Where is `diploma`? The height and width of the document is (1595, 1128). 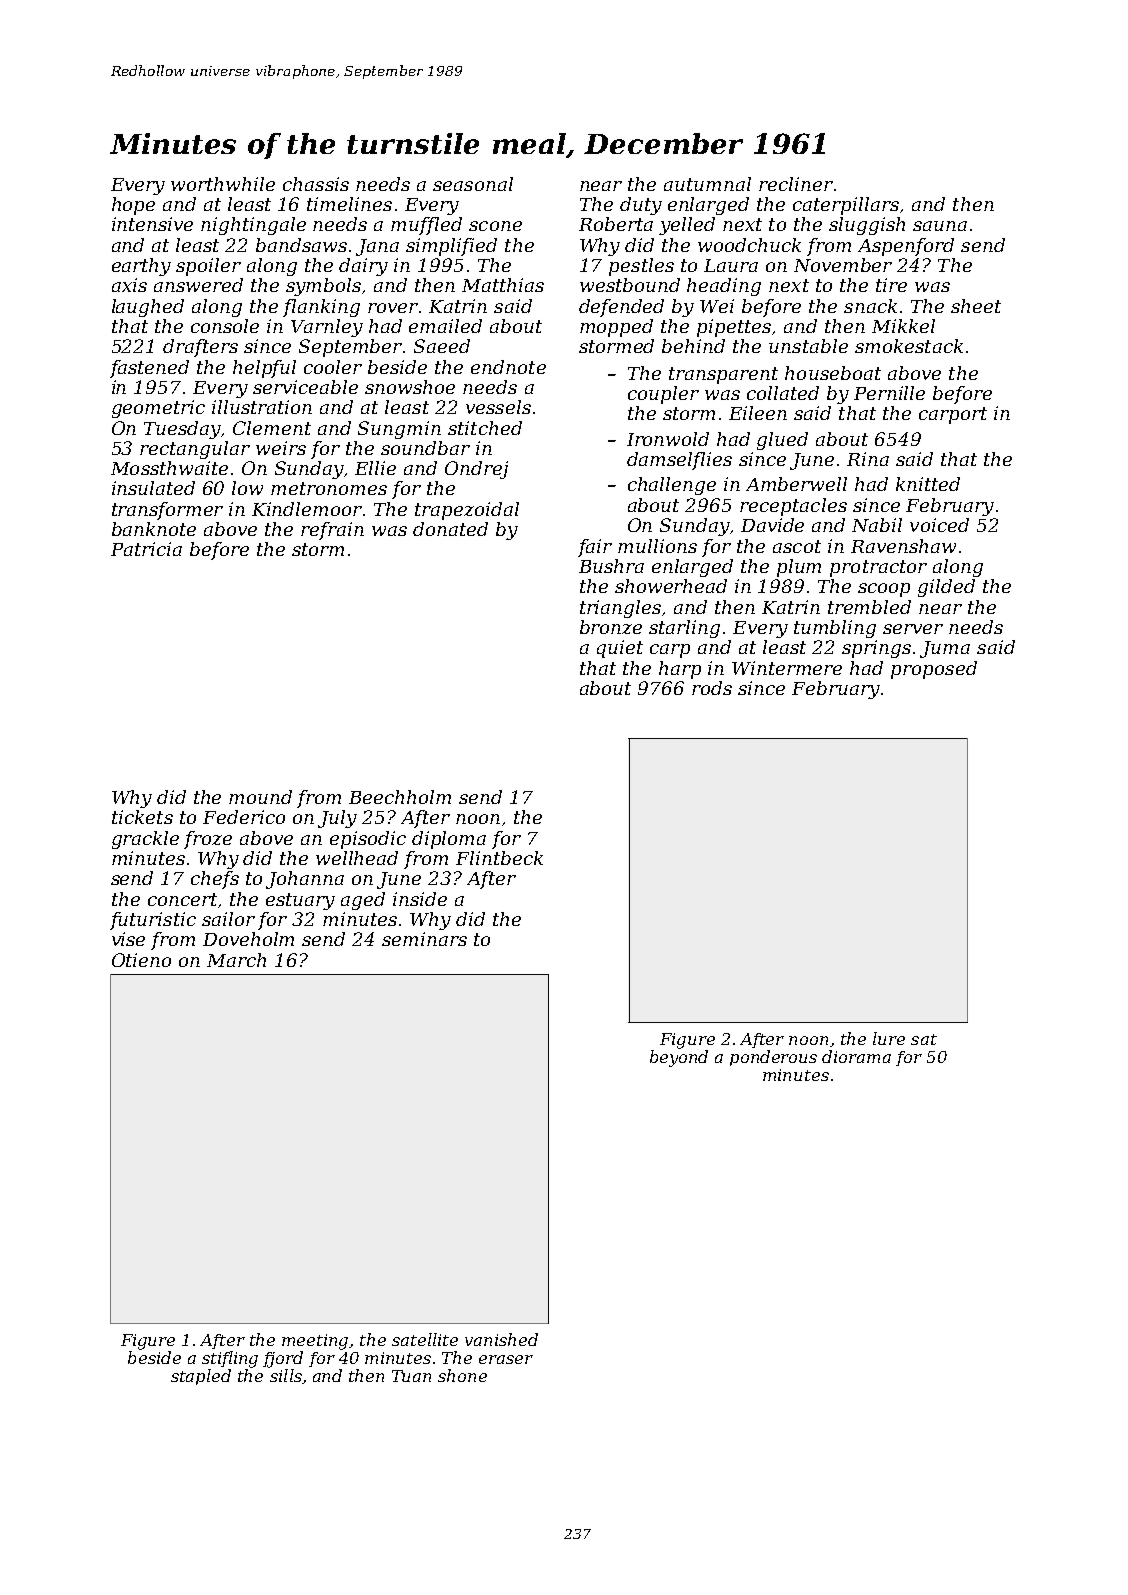
diploma is located at coordinates (449, 840).
